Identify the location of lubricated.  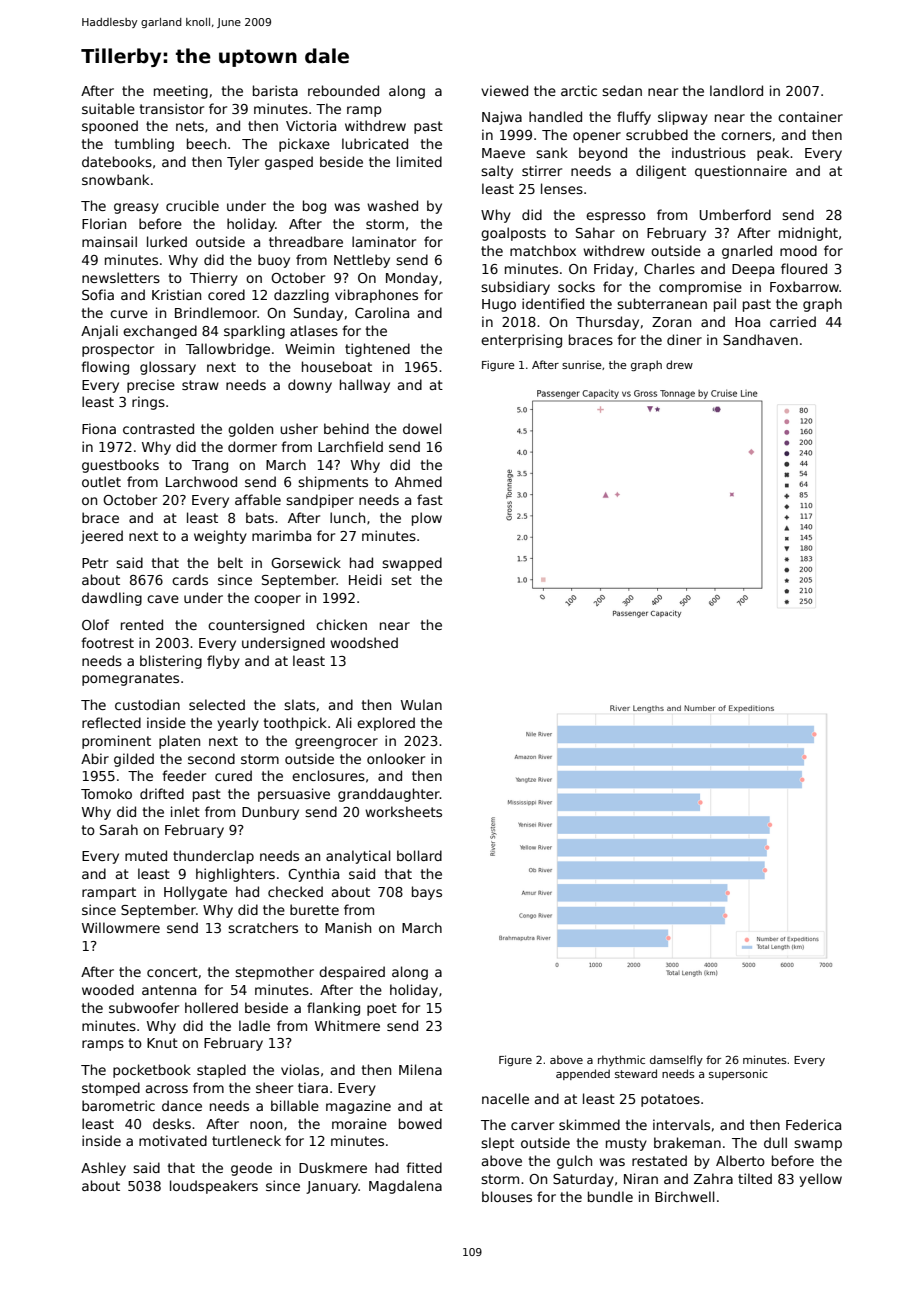
(375, 143).
